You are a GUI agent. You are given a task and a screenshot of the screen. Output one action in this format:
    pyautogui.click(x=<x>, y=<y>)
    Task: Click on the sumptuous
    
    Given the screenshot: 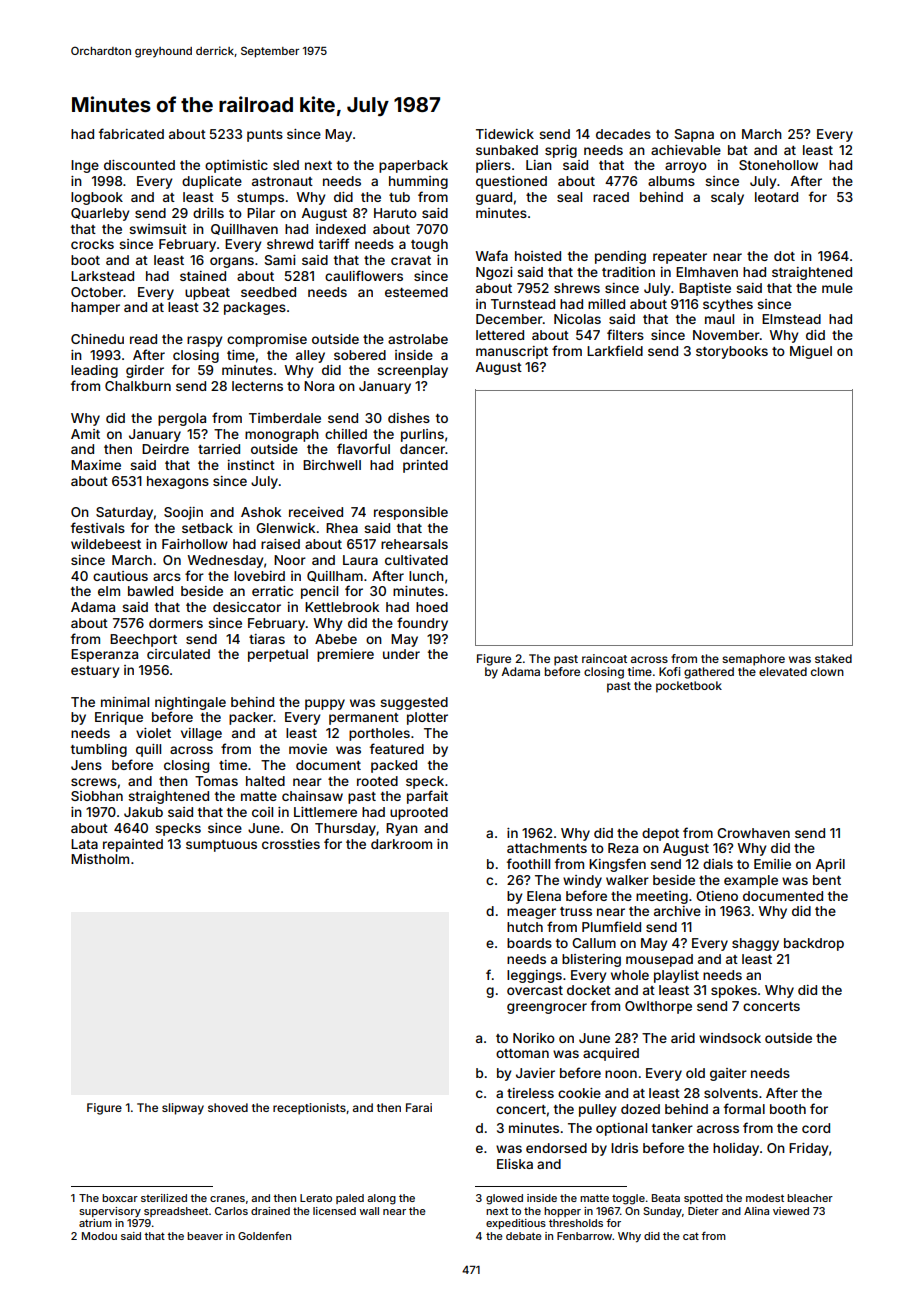 What is the action you would take?
    pyautogui.click(x=221, y=846)
